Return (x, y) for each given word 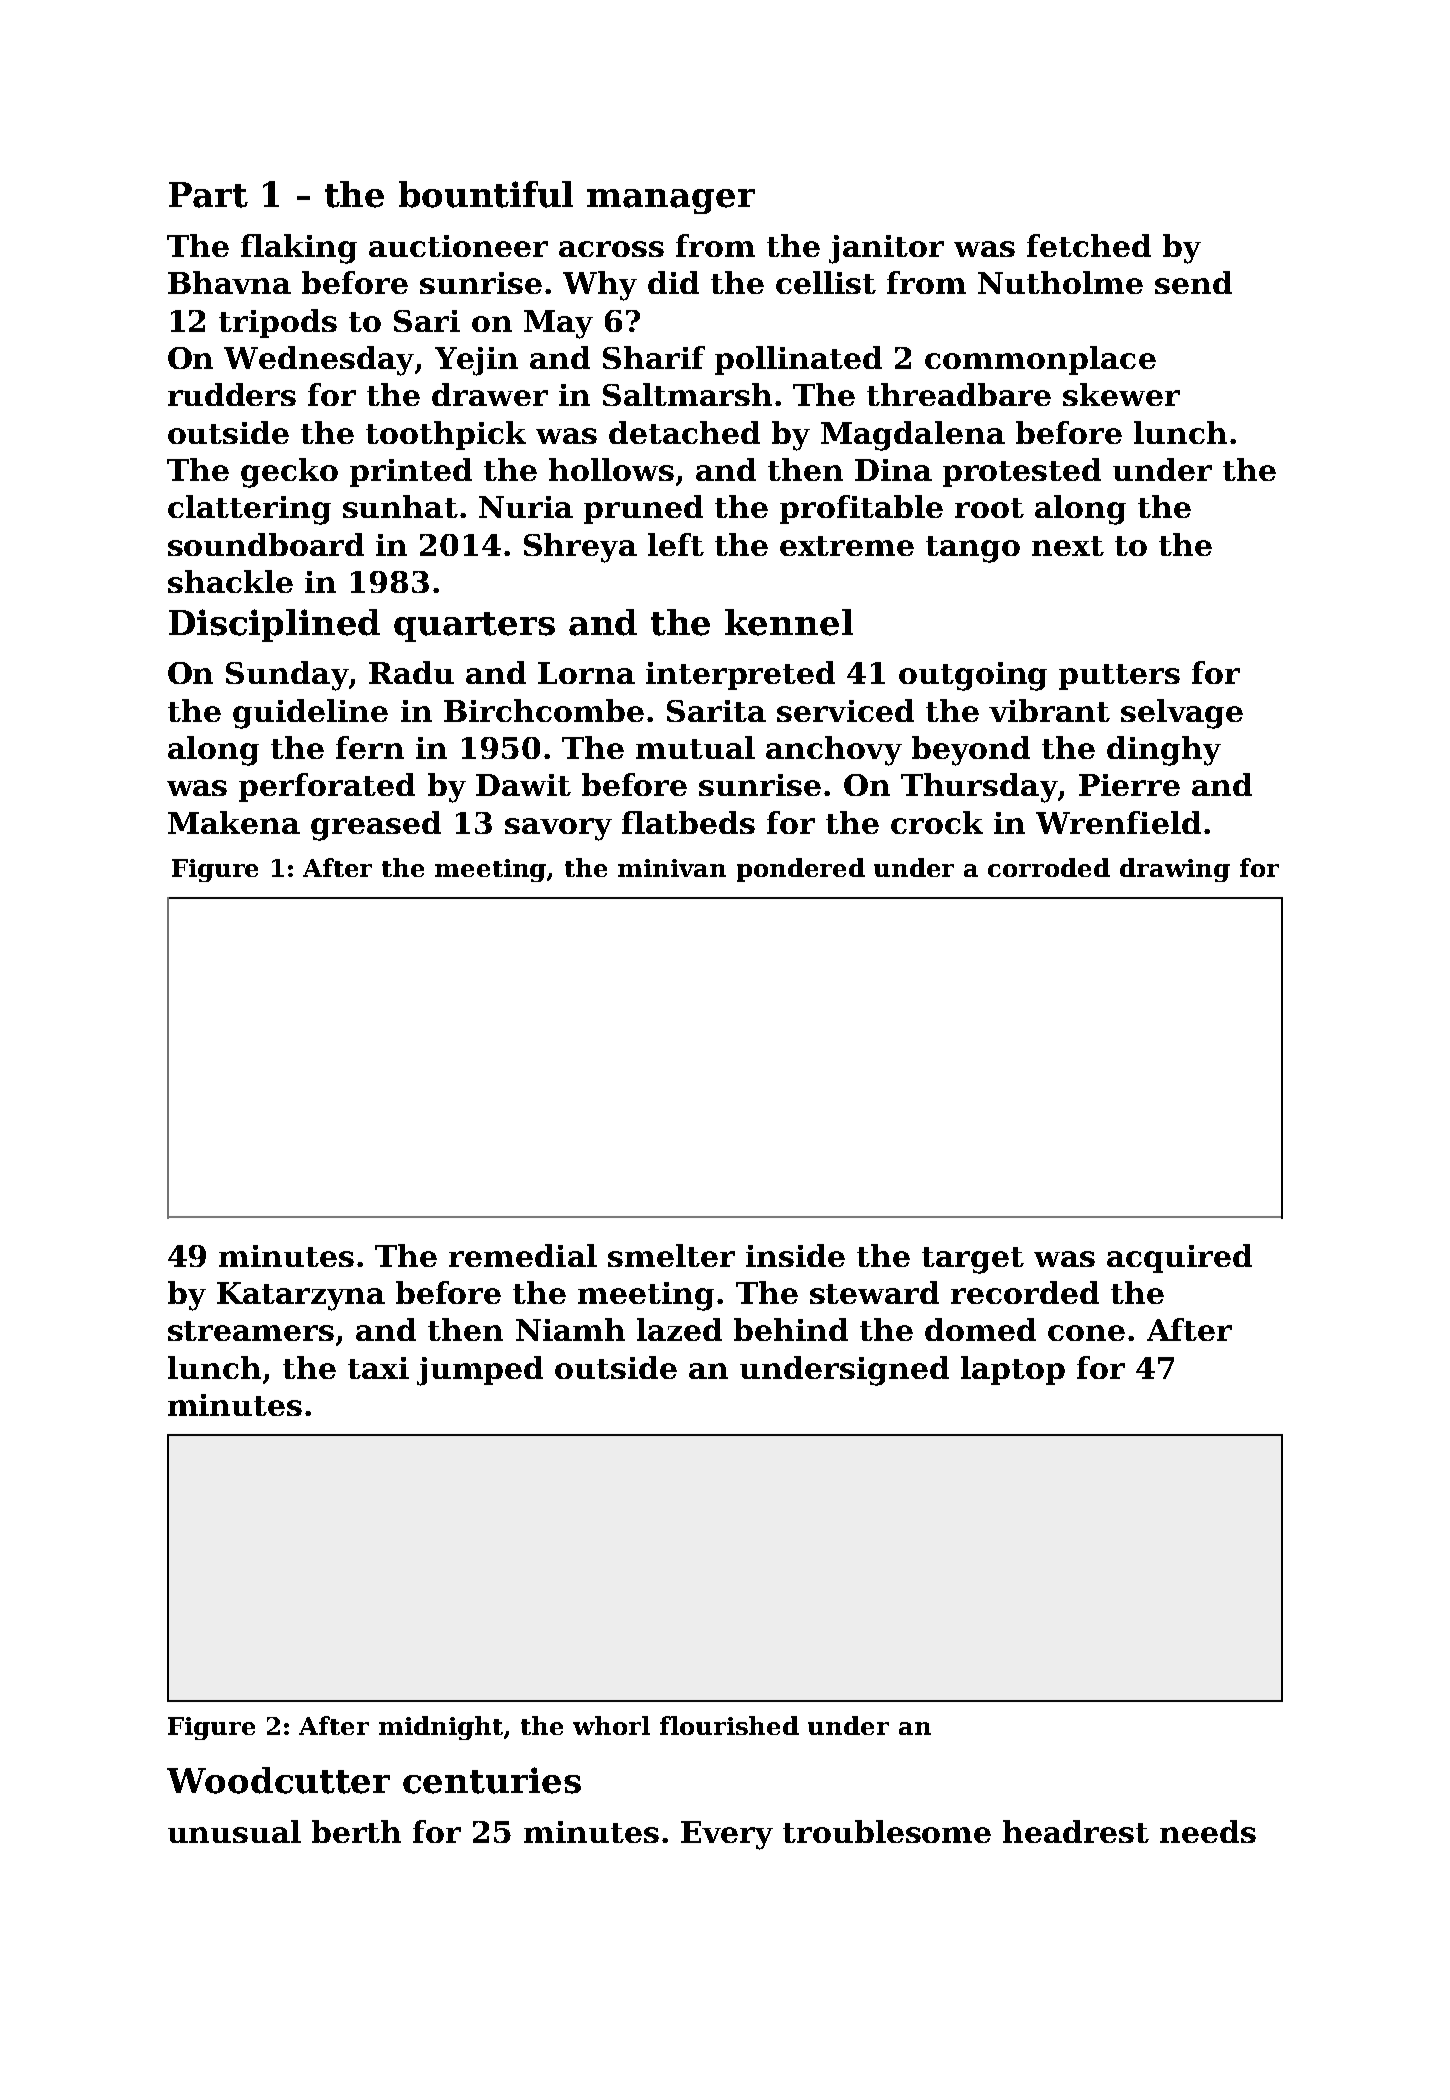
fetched (1089, 245)
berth (356, 1831)
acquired (1179, 1258)
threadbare (959, 394)
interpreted (740, 675)
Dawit (523, 785)
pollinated (798, 360)
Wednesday (319, 361)
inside (795, 1255)
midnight (441, 1728)
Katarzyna (301, 1296)
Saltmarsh (687, 394)
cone (1086, 1333)
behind (791, 1329)
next (1068, 546)
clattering (249, 510)
